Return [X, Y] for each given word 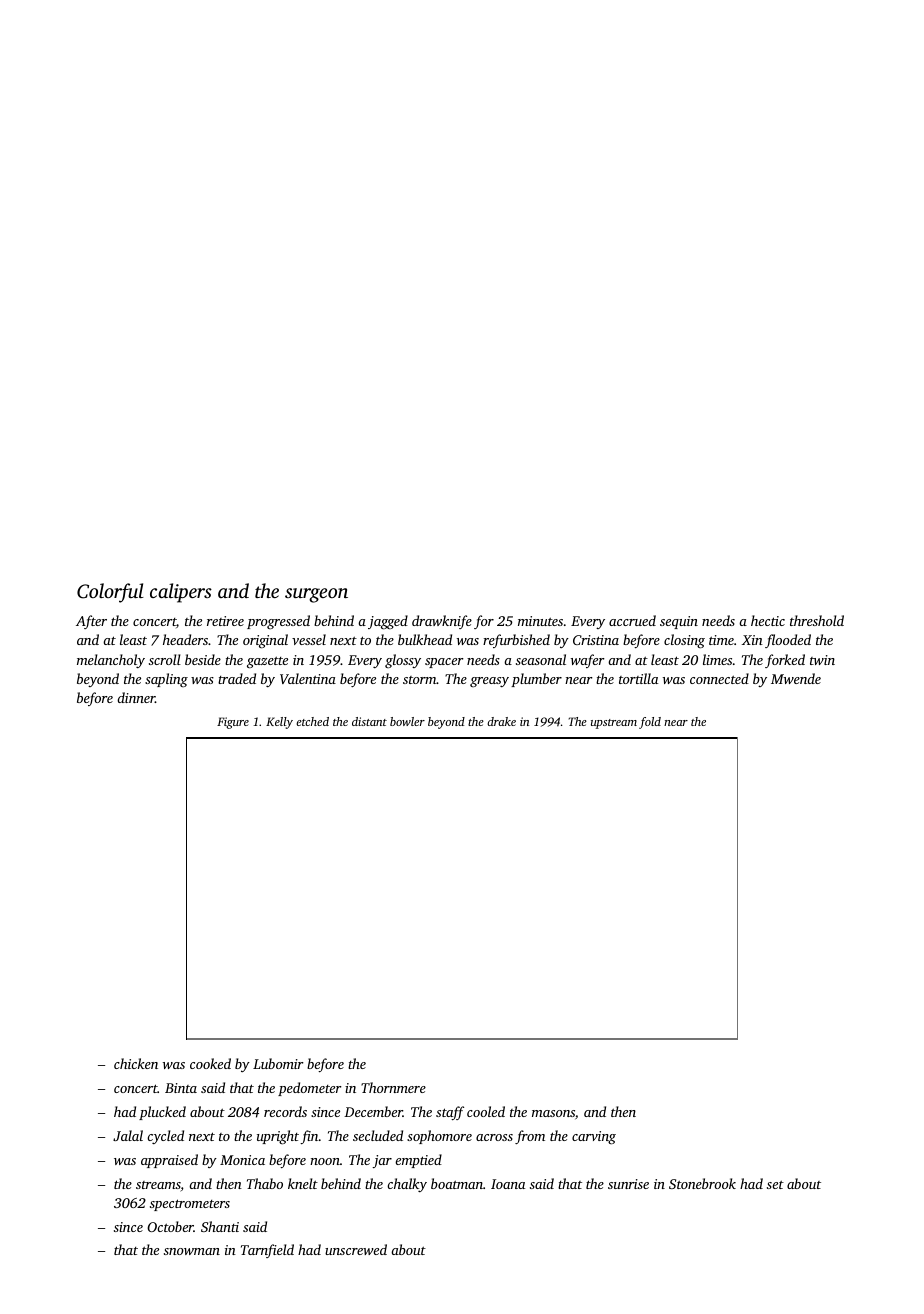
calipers [181, 593]
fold [650, 723]
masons [553, 1113]
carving [594, 1137]
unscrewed [356, 1249]
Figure [233, 723]
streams [158, 1186]
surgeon [316, 595]
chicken [136, 1063]
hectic [768, 620]
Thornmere [393, 1087]
